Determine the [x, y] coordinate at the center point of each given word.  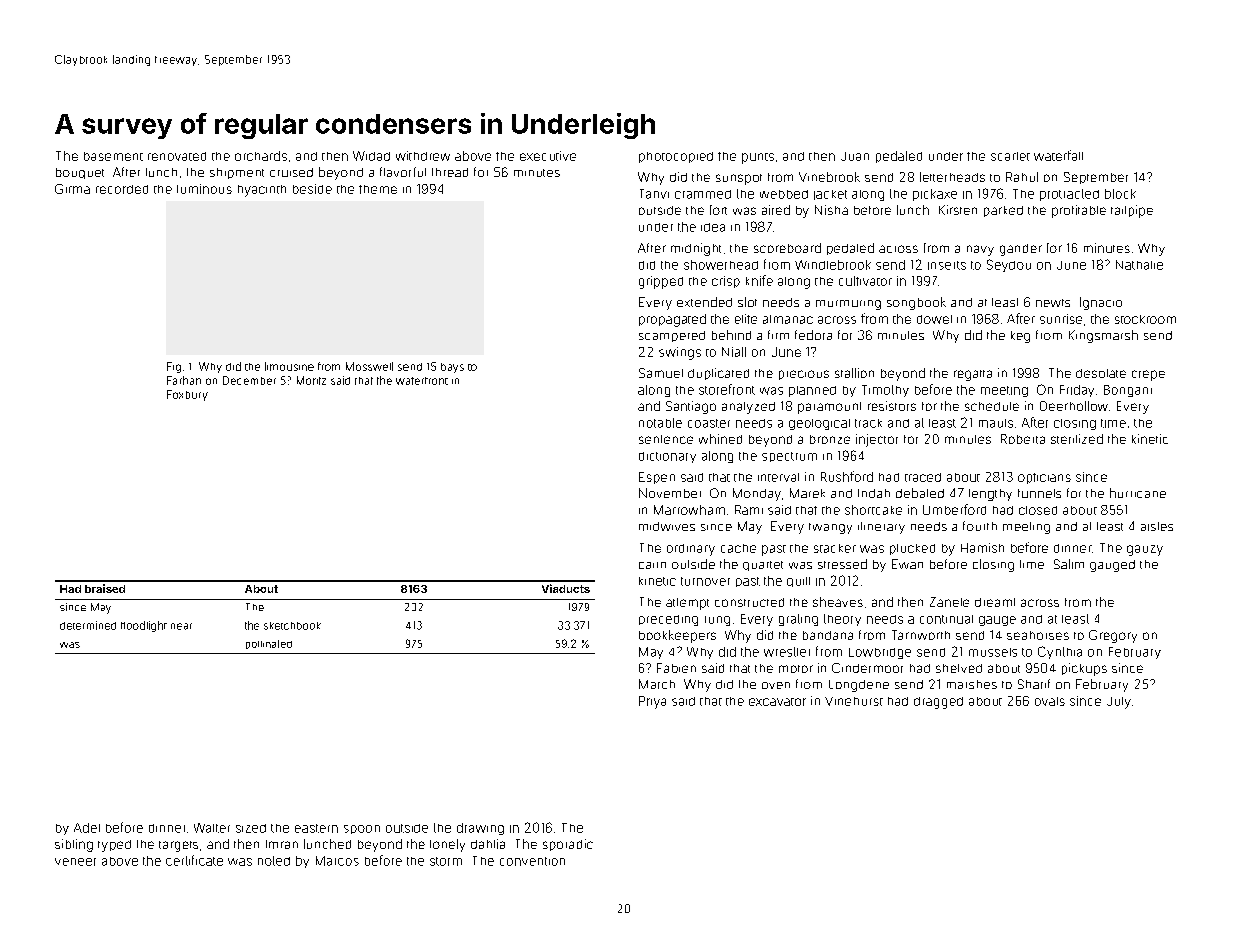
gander [1021, 250]
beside [312, 189]
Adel [87, 828]
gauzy [1145, 550]
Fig [174, 367]
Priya [652, 702]
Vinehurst [854, 701]
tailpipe [1132, 211]
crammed [703, 194]
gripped [661, 282]
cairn [652, 565]
